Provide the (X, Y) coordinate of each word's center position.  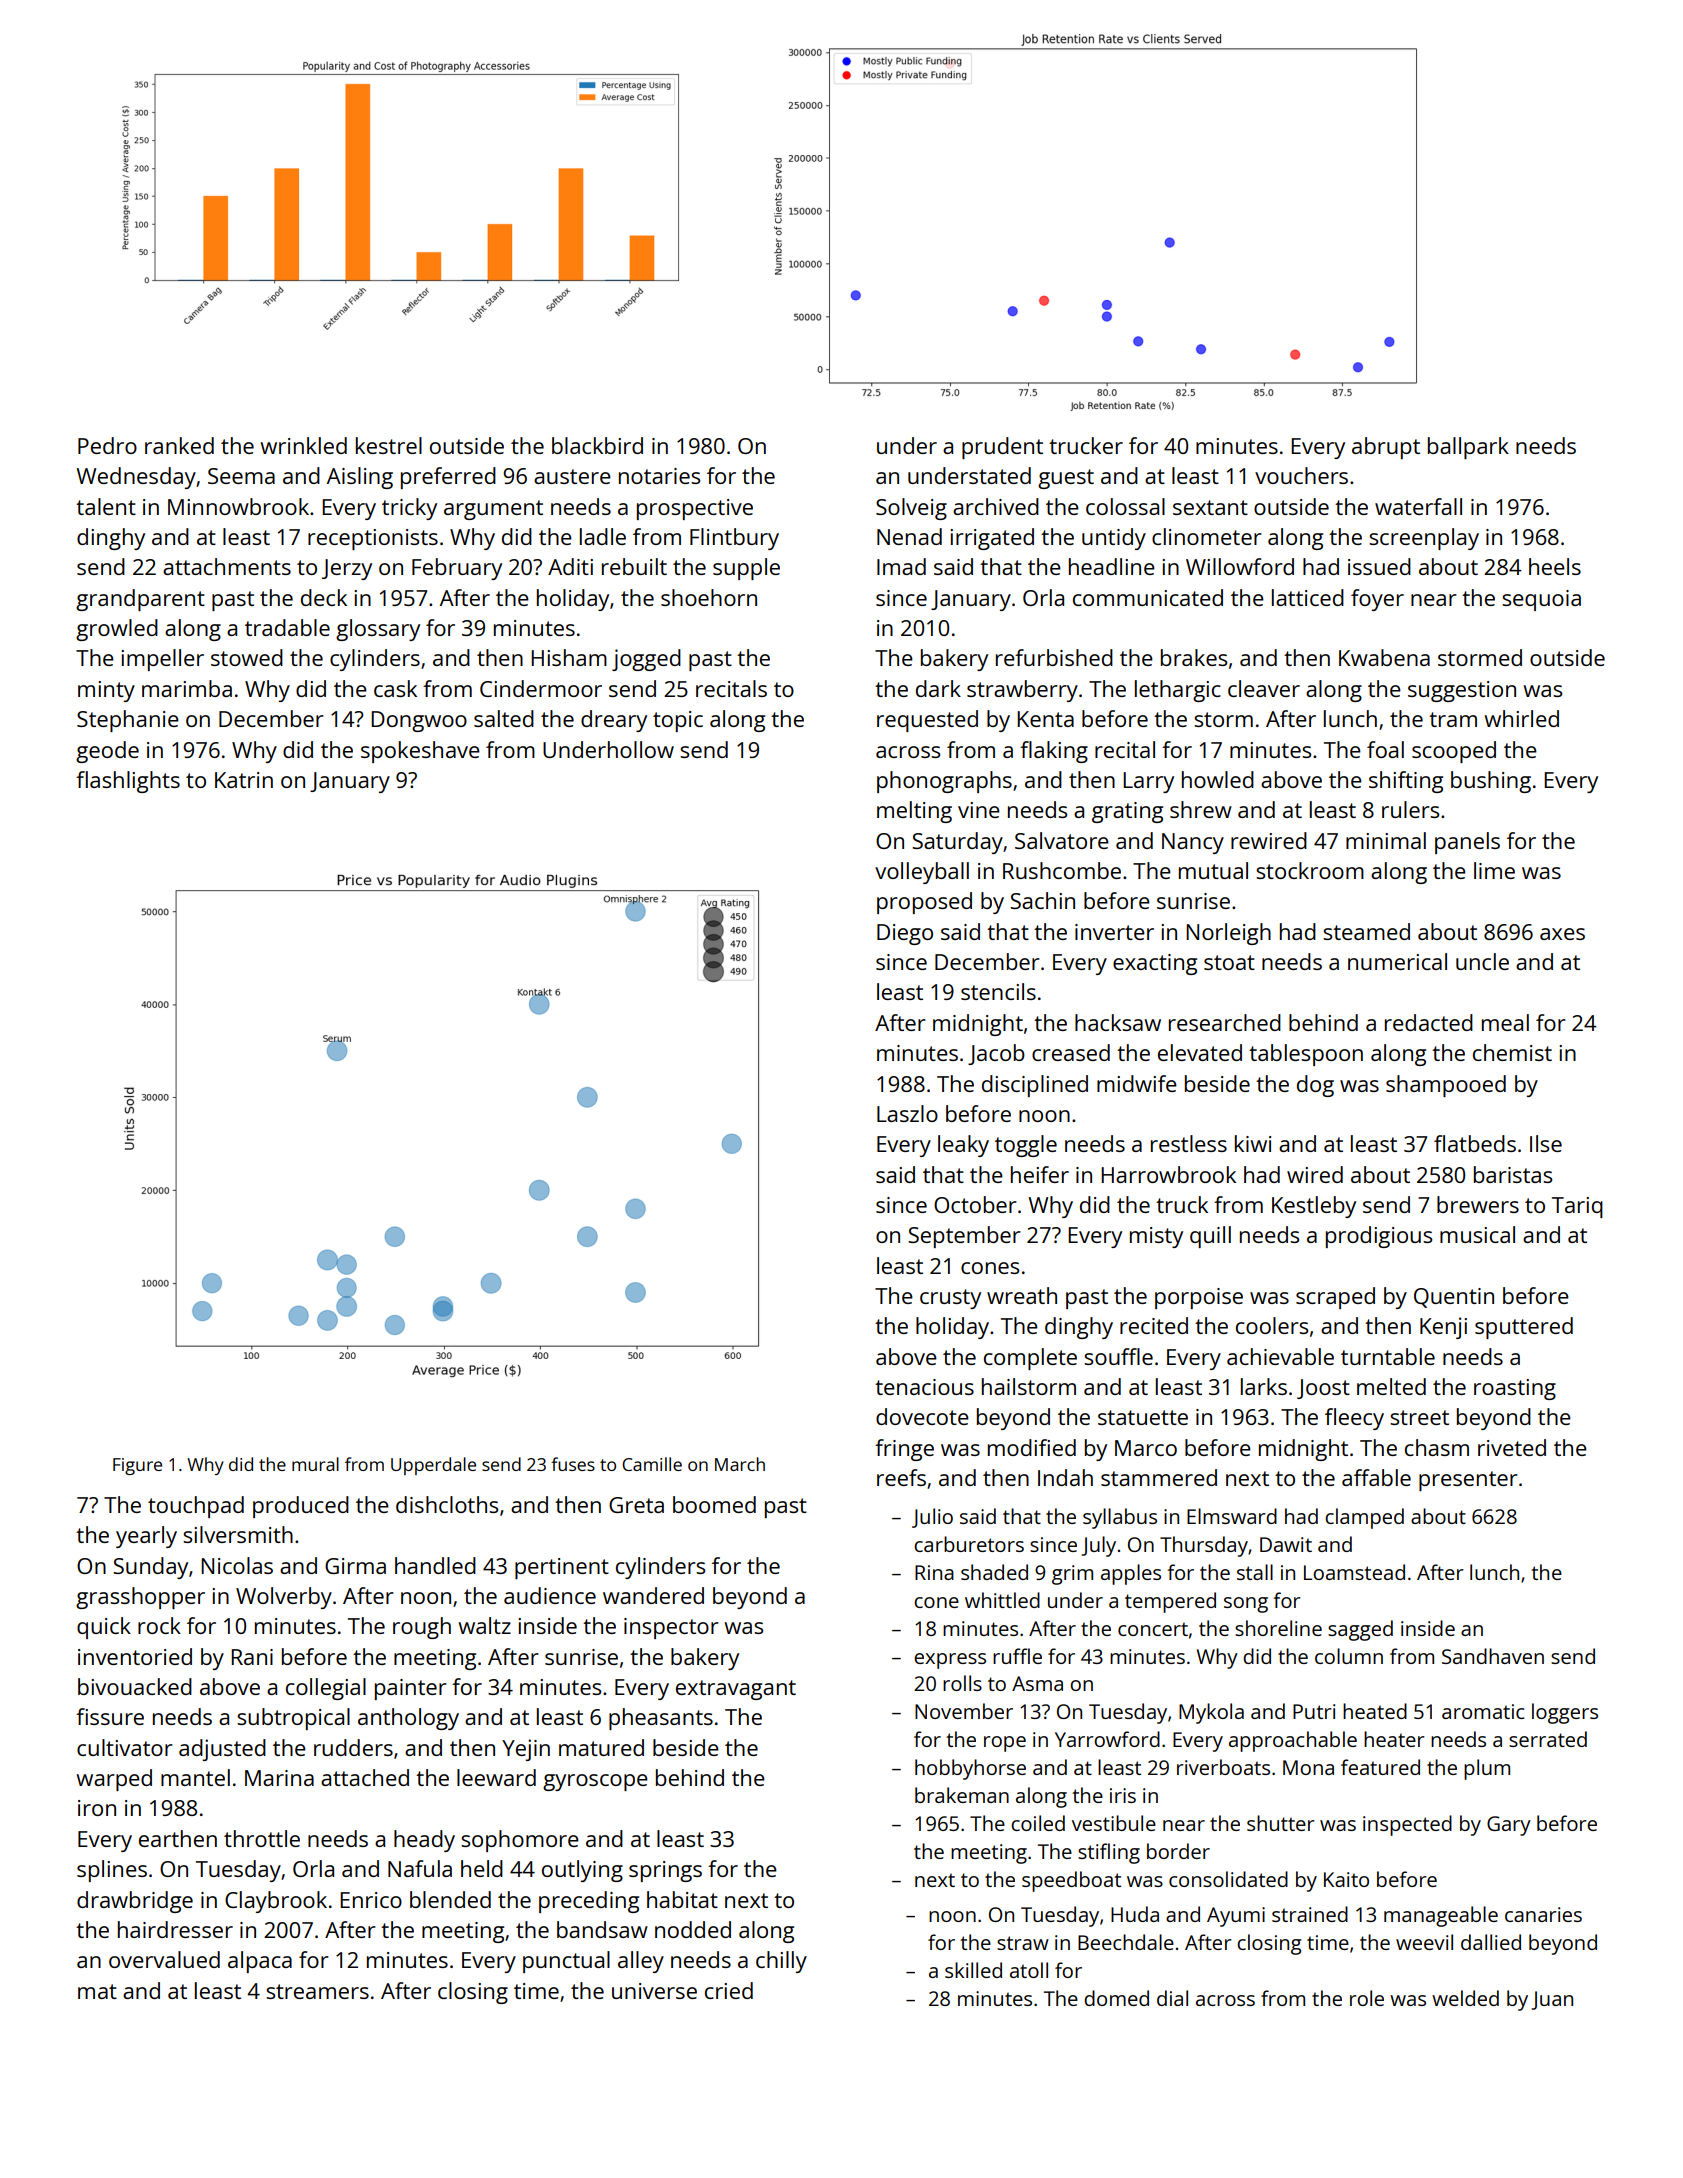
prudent (1002, 448)
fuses (573, 1464)
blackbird (597, 445)
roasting (1515, 1389)
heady (424, 1841)
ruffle (1017, 1656)
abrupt (1386, 448)
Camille (652, 1464)
